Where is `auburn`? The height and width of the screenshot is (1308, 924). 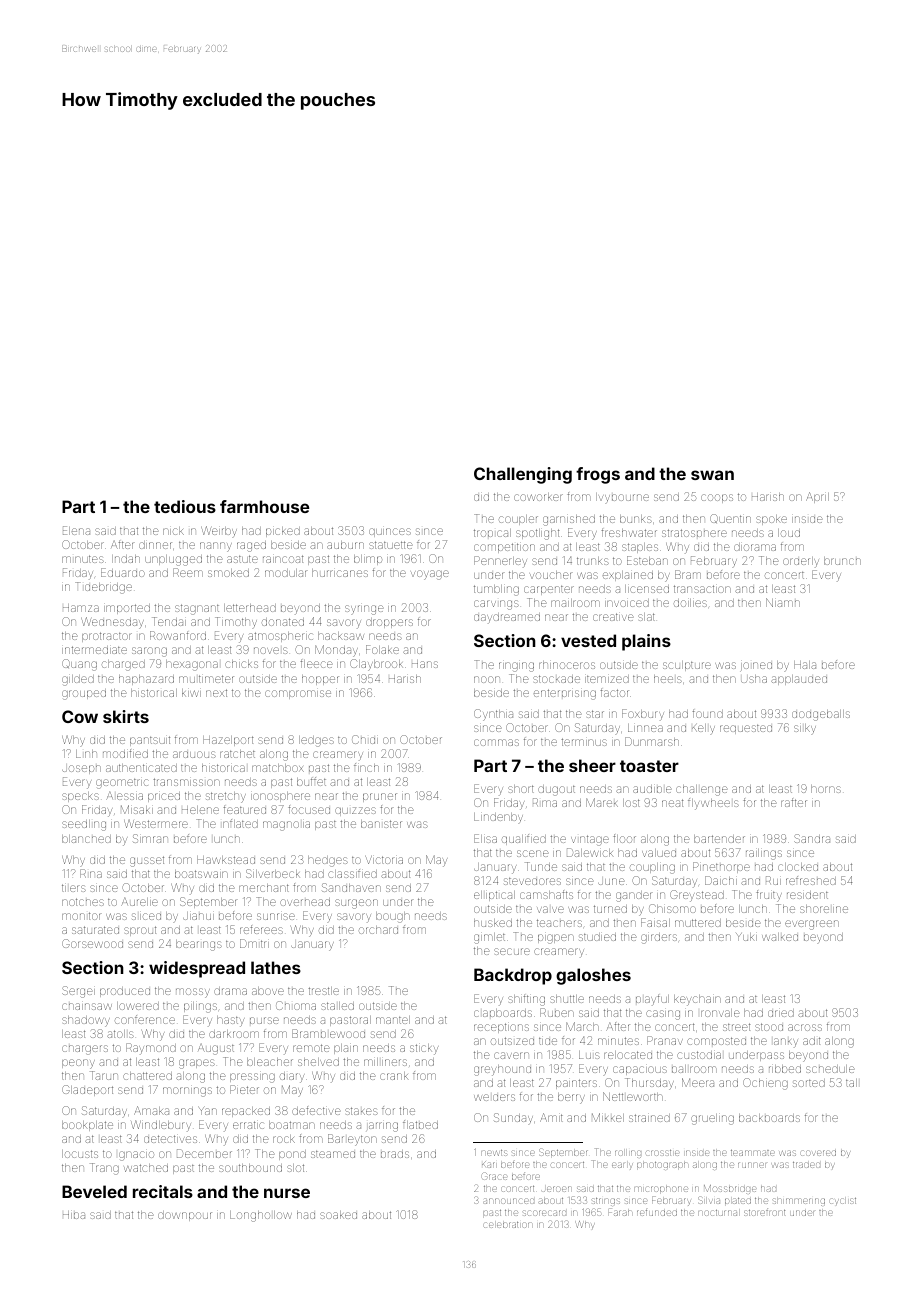 auburn is located at coordinates (345, 545).
